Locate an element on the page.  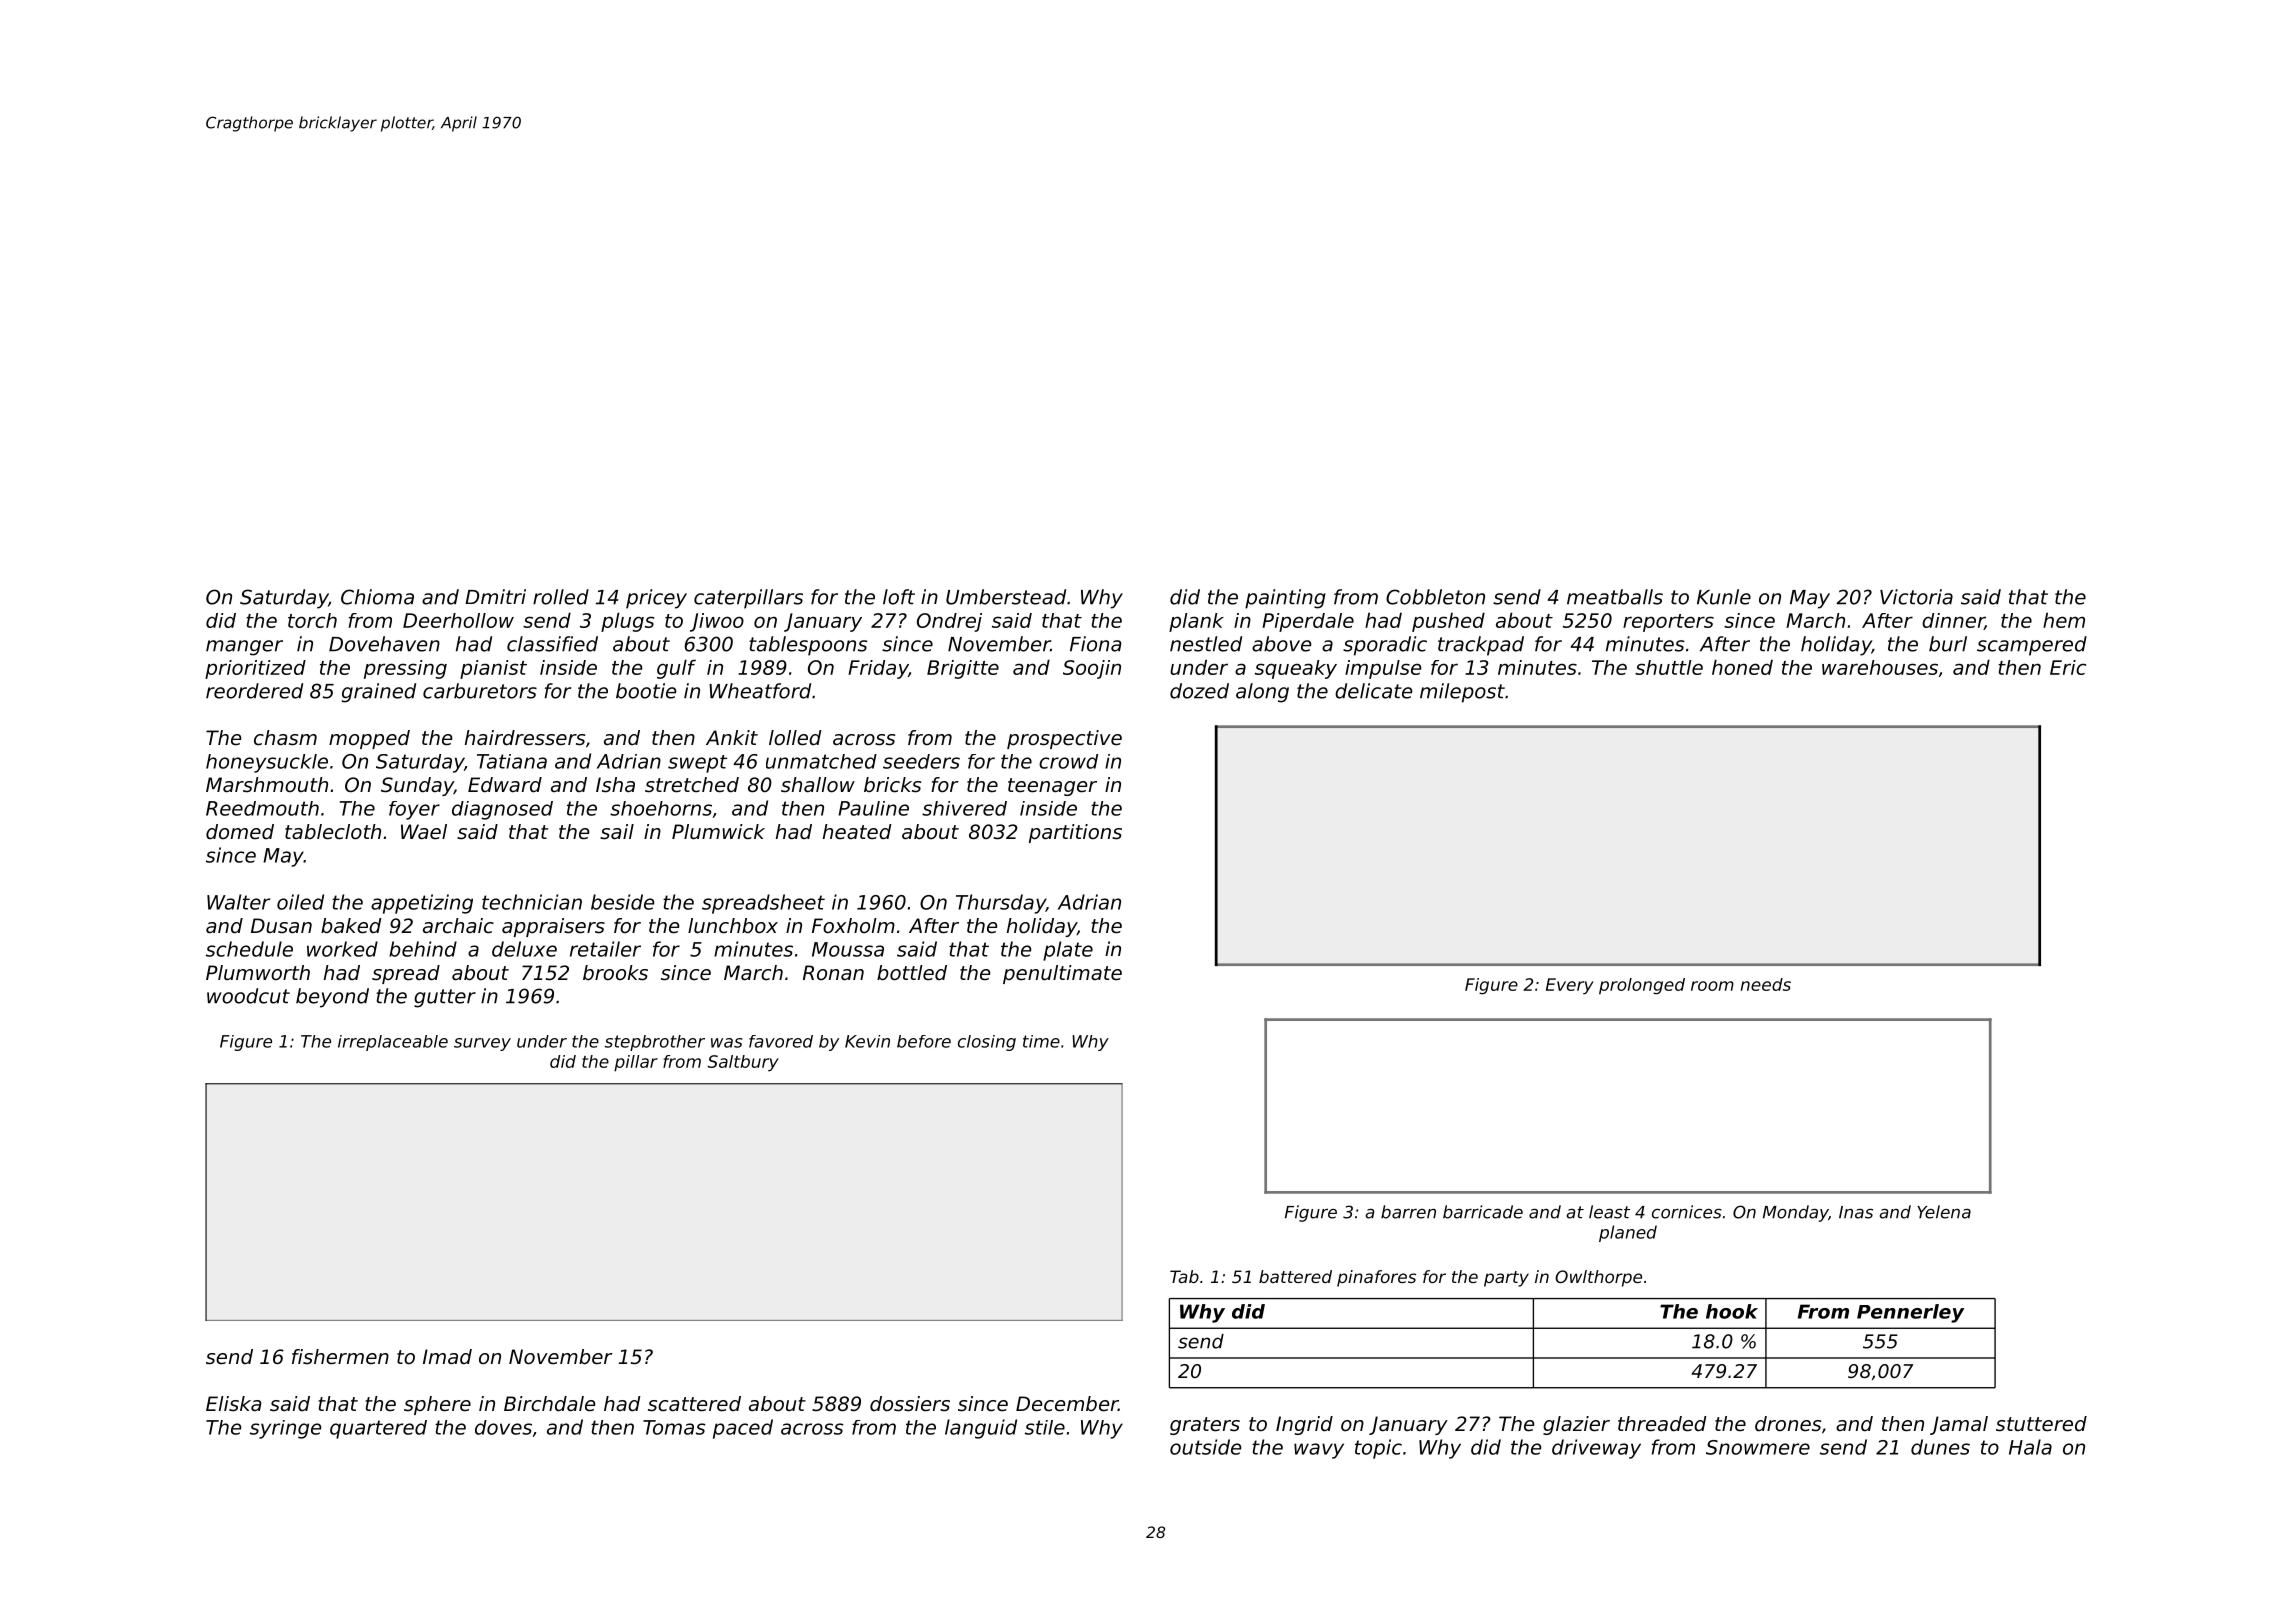
fishermen is located at coordinates (340, 1357).
